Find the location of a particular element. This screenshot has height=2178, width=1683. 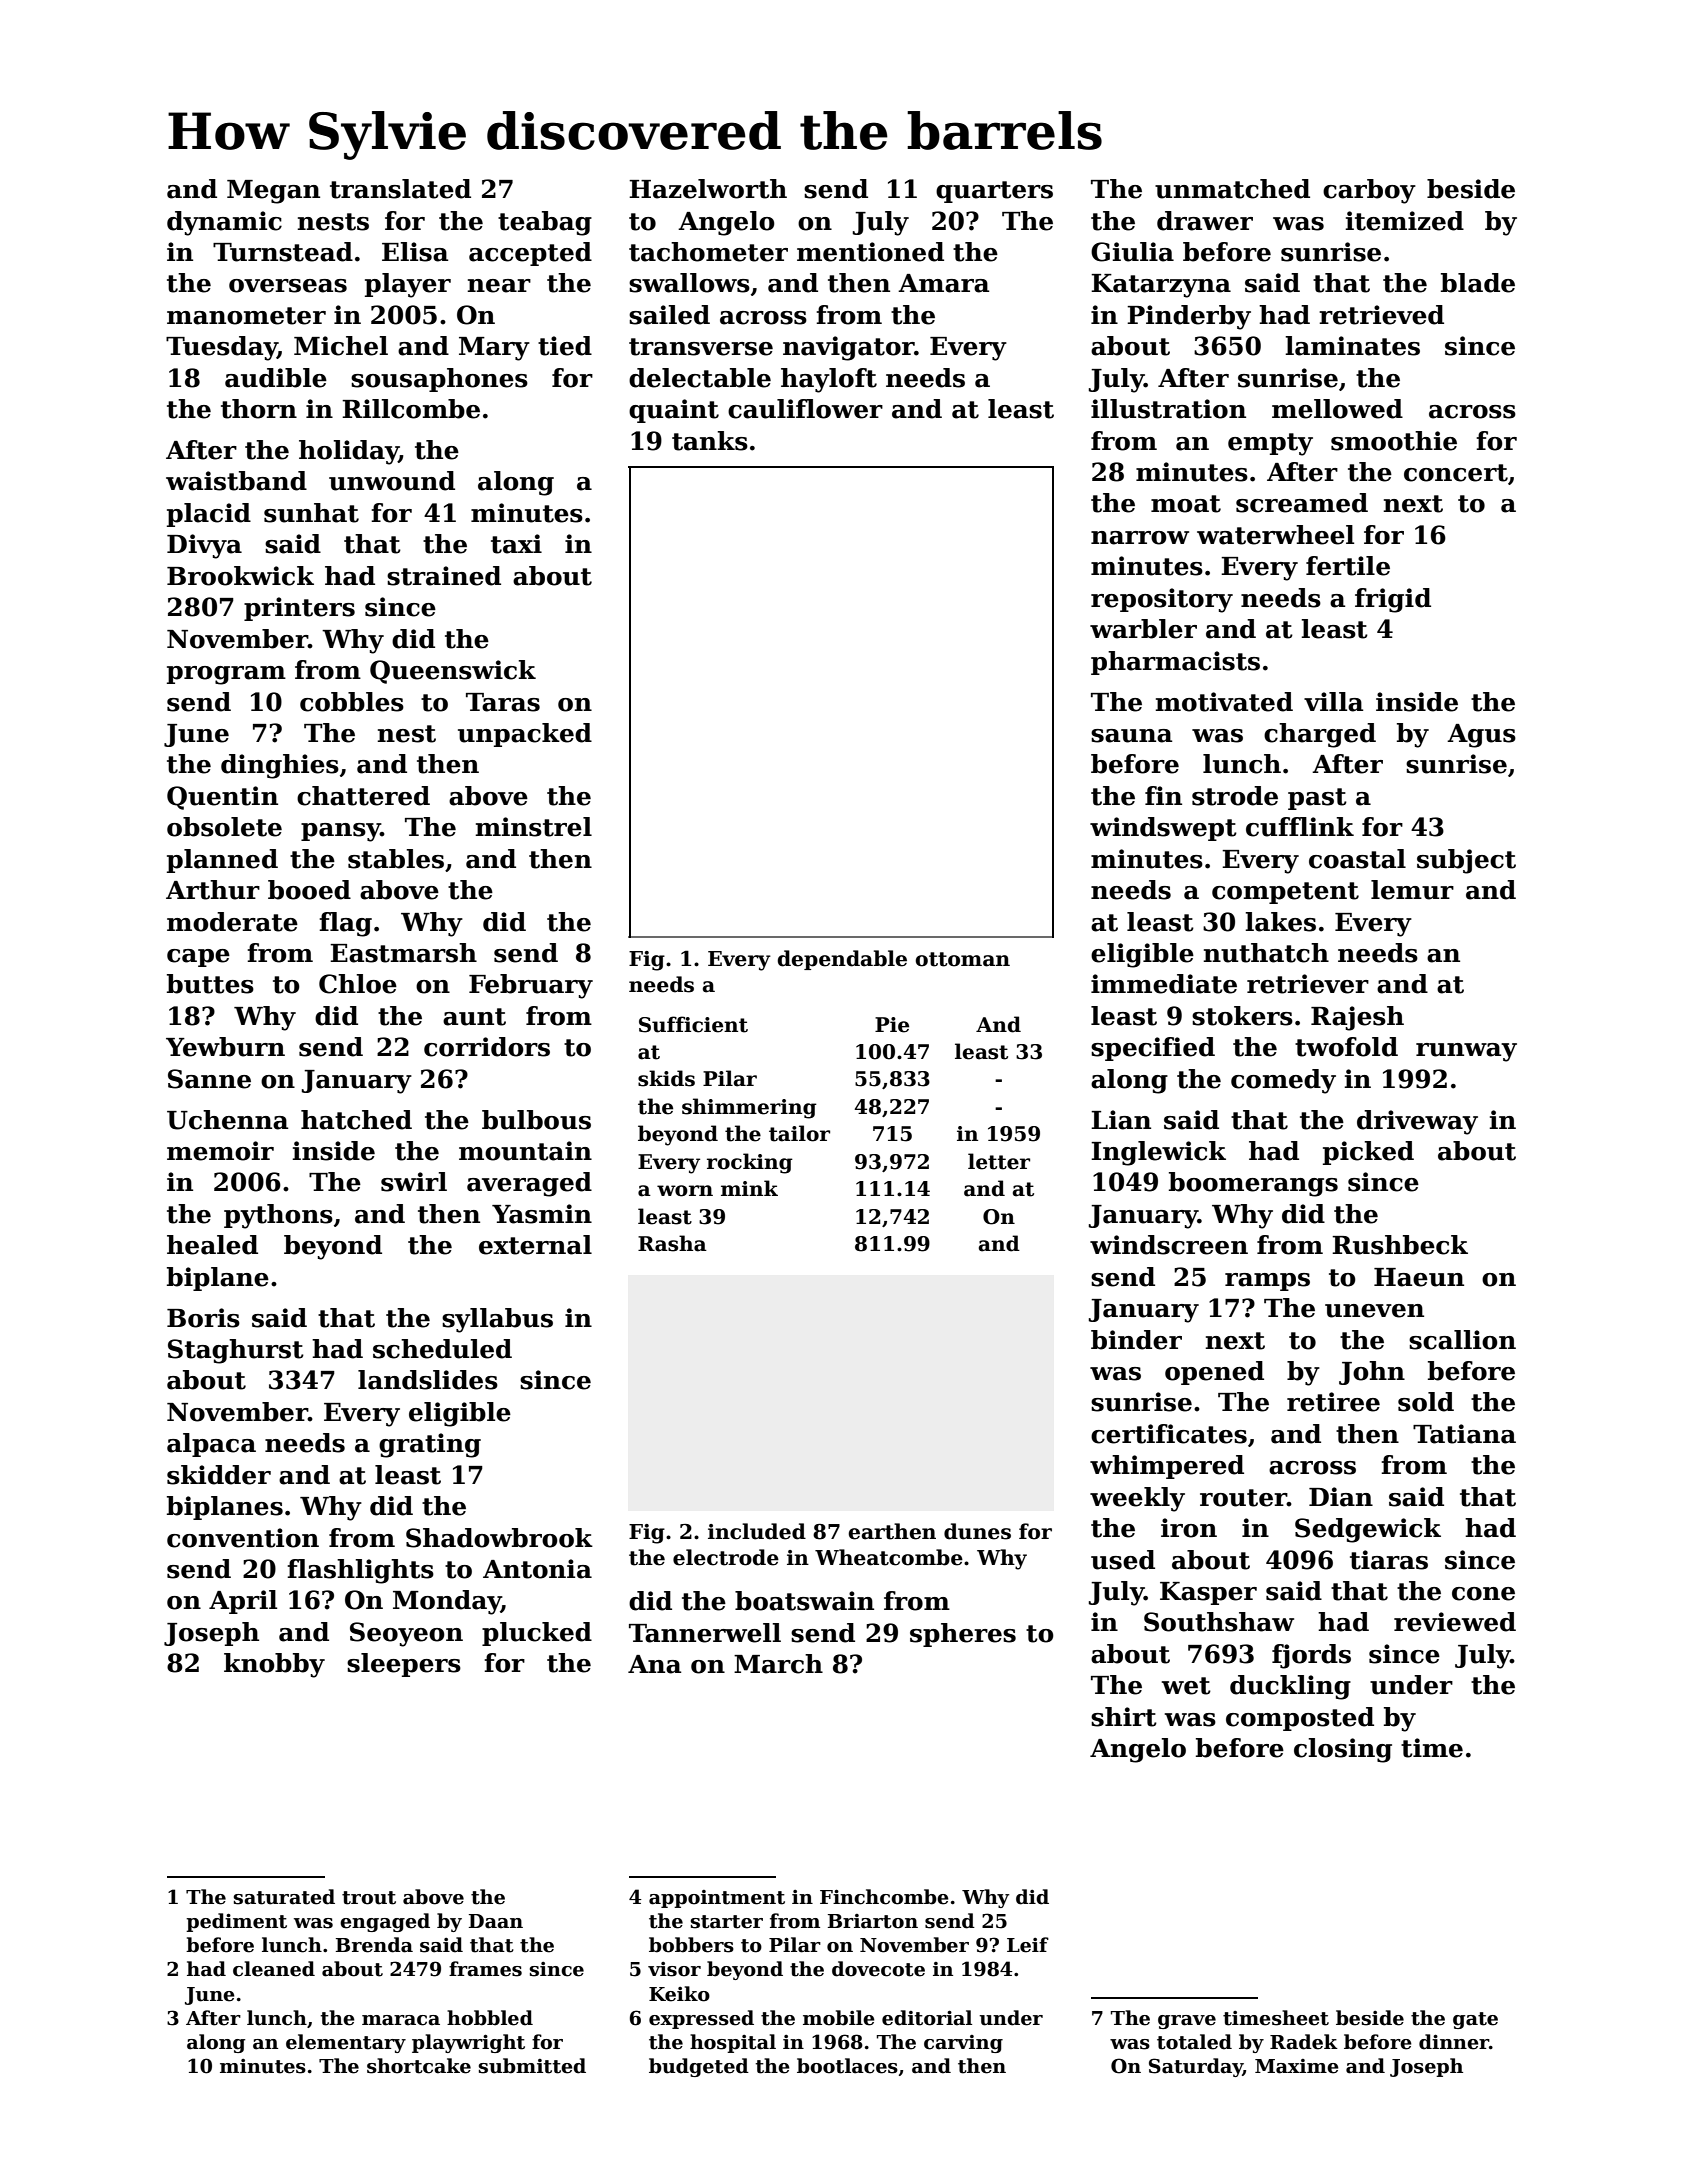

budgeted is located at coordinates (699, 2067).
